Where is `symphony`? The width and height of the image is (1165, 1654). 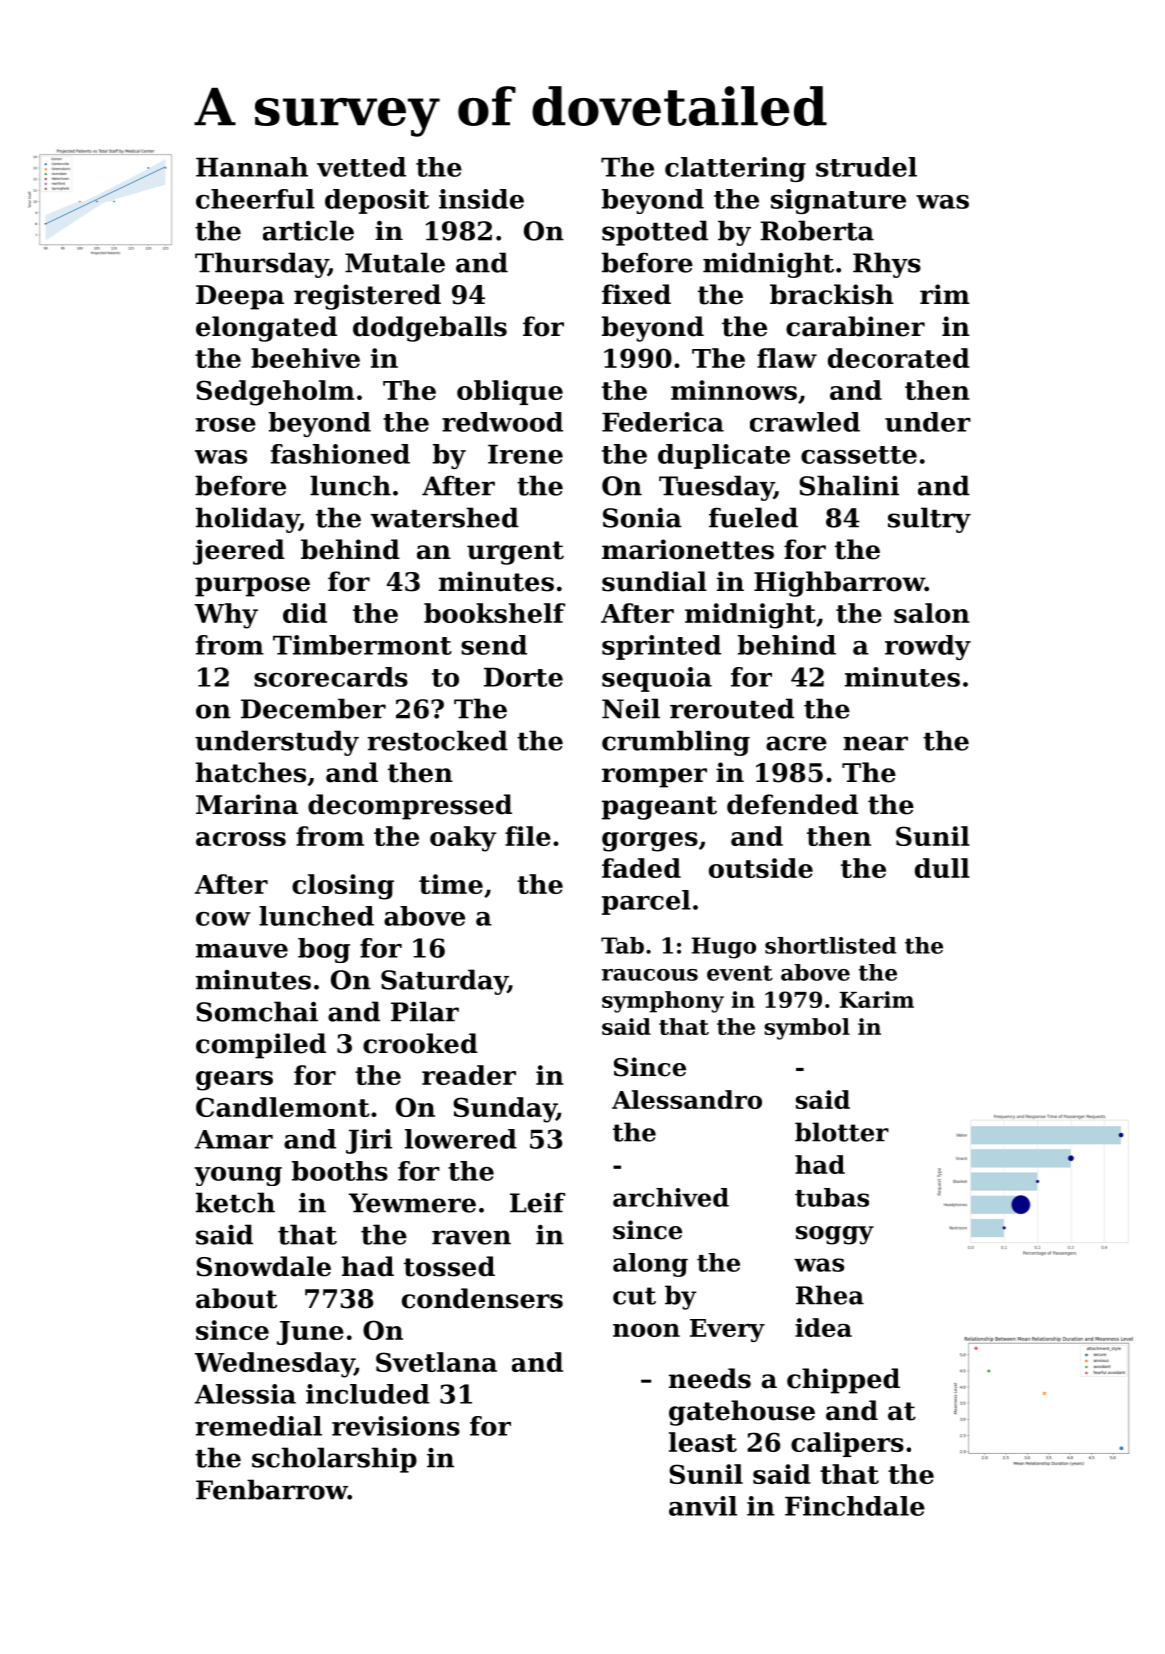
symphony is located at coordinates (663, 1002).
